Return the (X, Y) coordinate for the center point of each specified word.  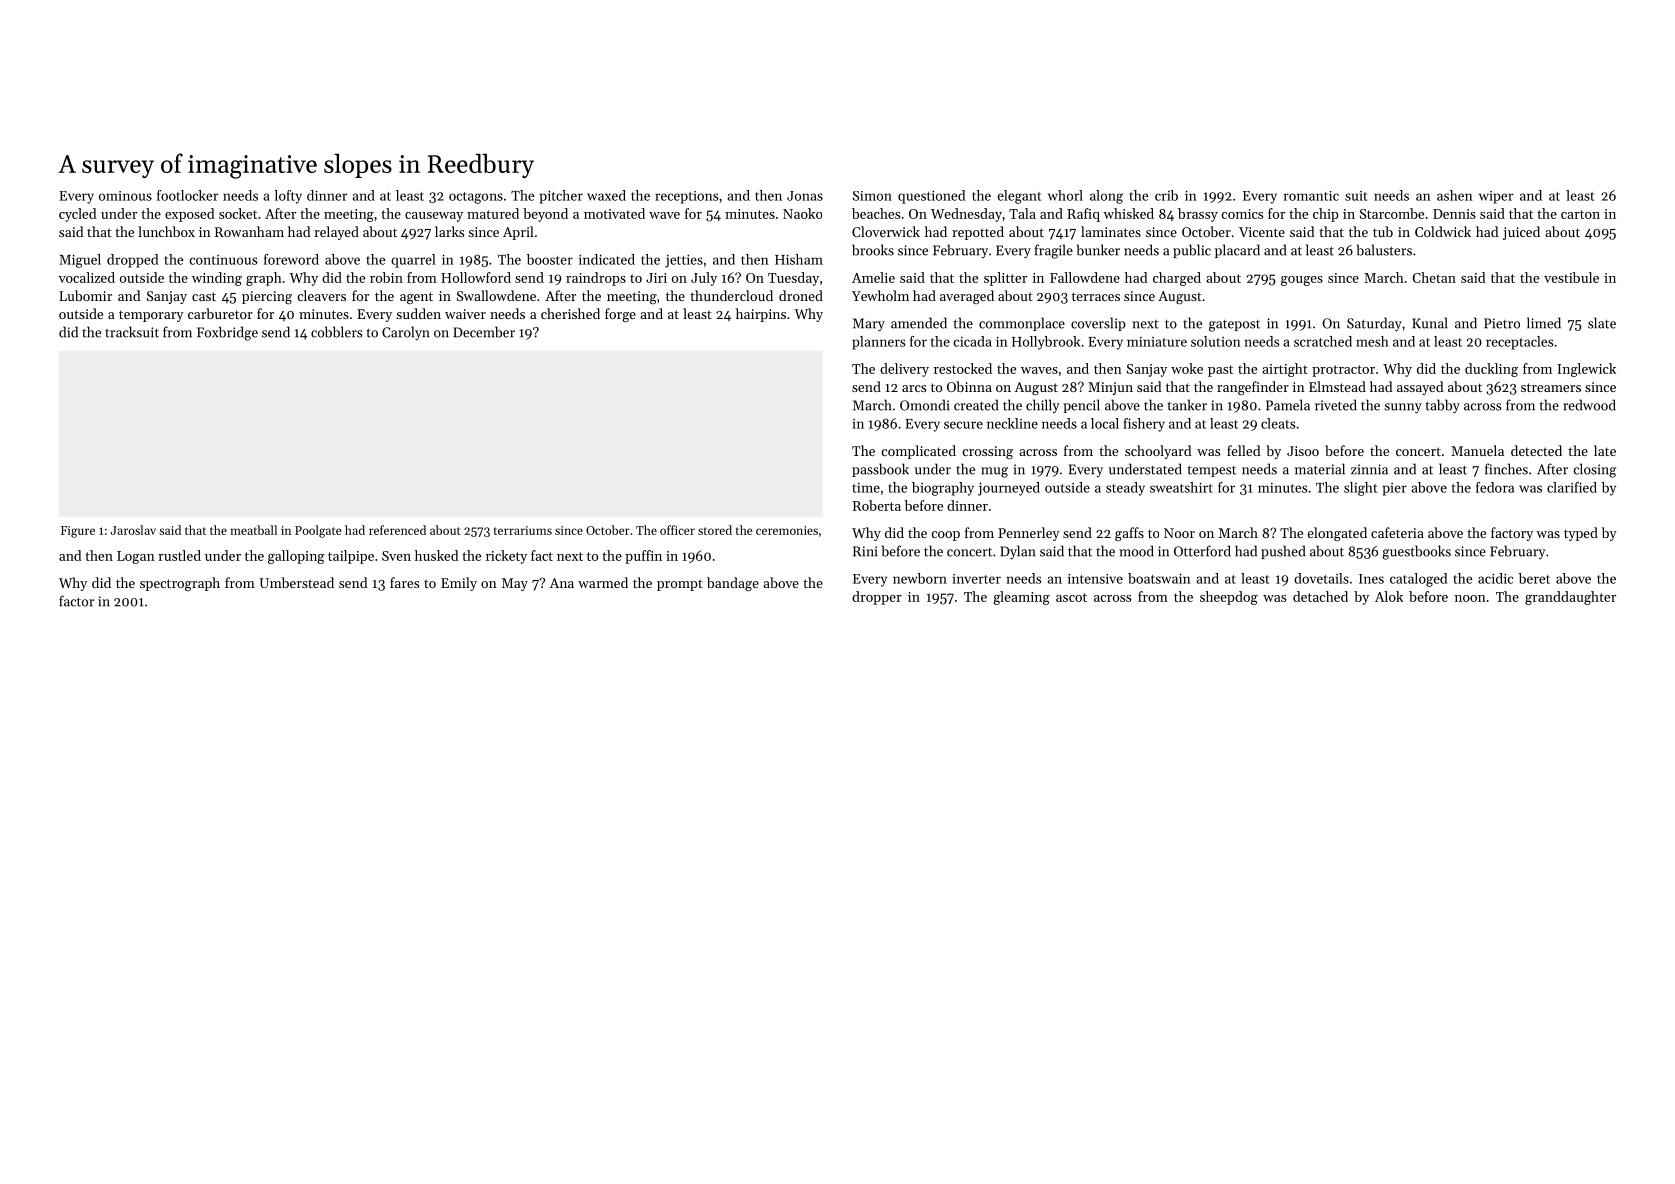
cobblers (336, 332)
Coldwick (1443, 231)
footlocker (187, 195)
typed (1581, 534)
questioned (931, 197)
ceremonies (787, 530)
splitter (1005, 279)
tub (1383, 231)
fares (404, 582)
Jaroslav (133, 530)
